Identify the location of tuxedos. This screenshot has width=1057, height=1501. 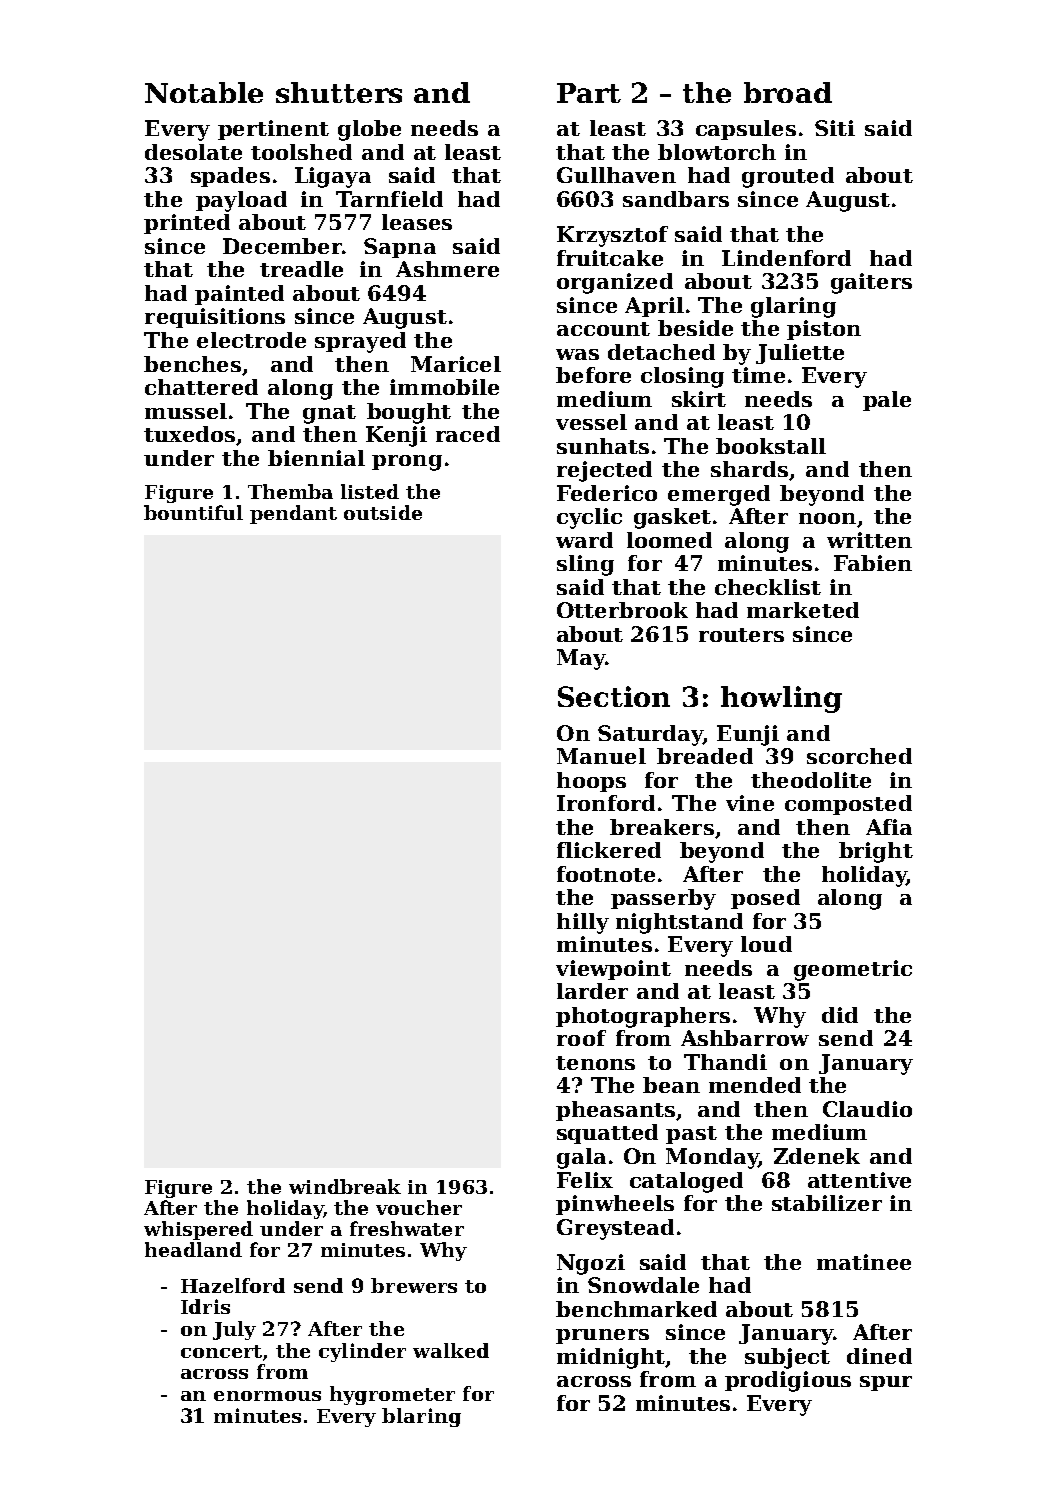
(189, 434).
